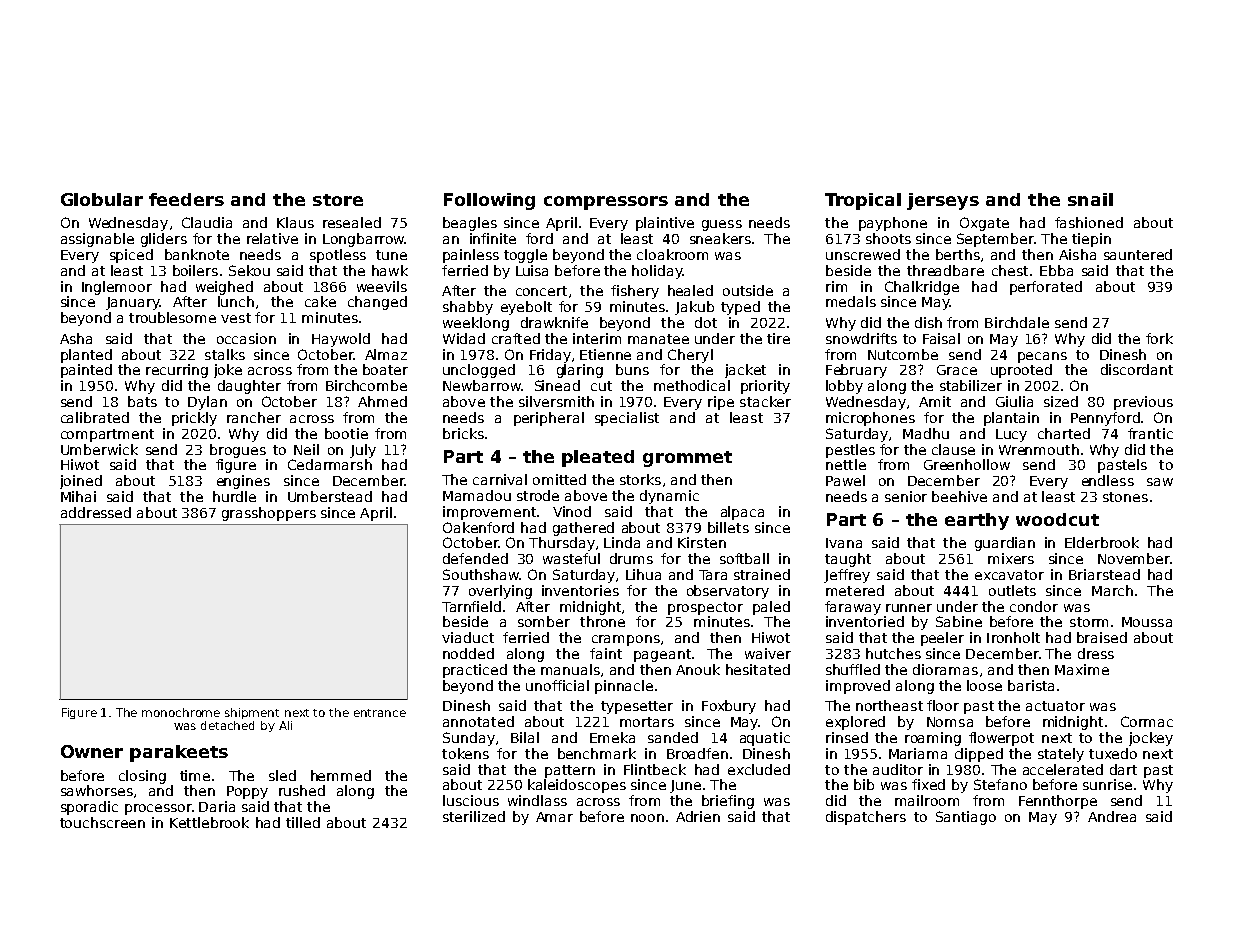  Describe the element at coordinates (971, 385) in the document. I see `stabilizer` at that location.
